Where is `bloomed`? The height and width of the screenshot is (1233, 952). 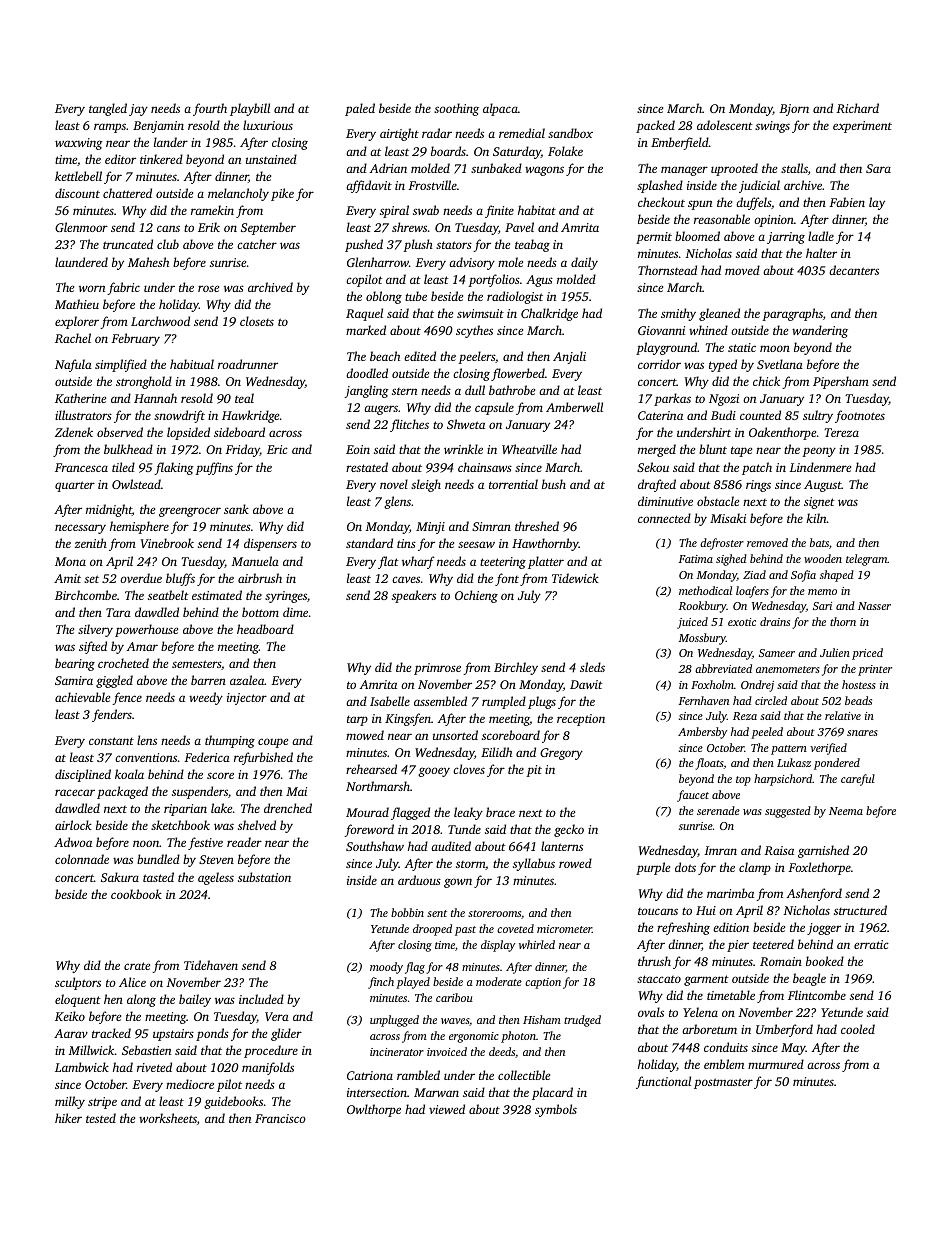
bloomed is located at coordinates (697, 236).
